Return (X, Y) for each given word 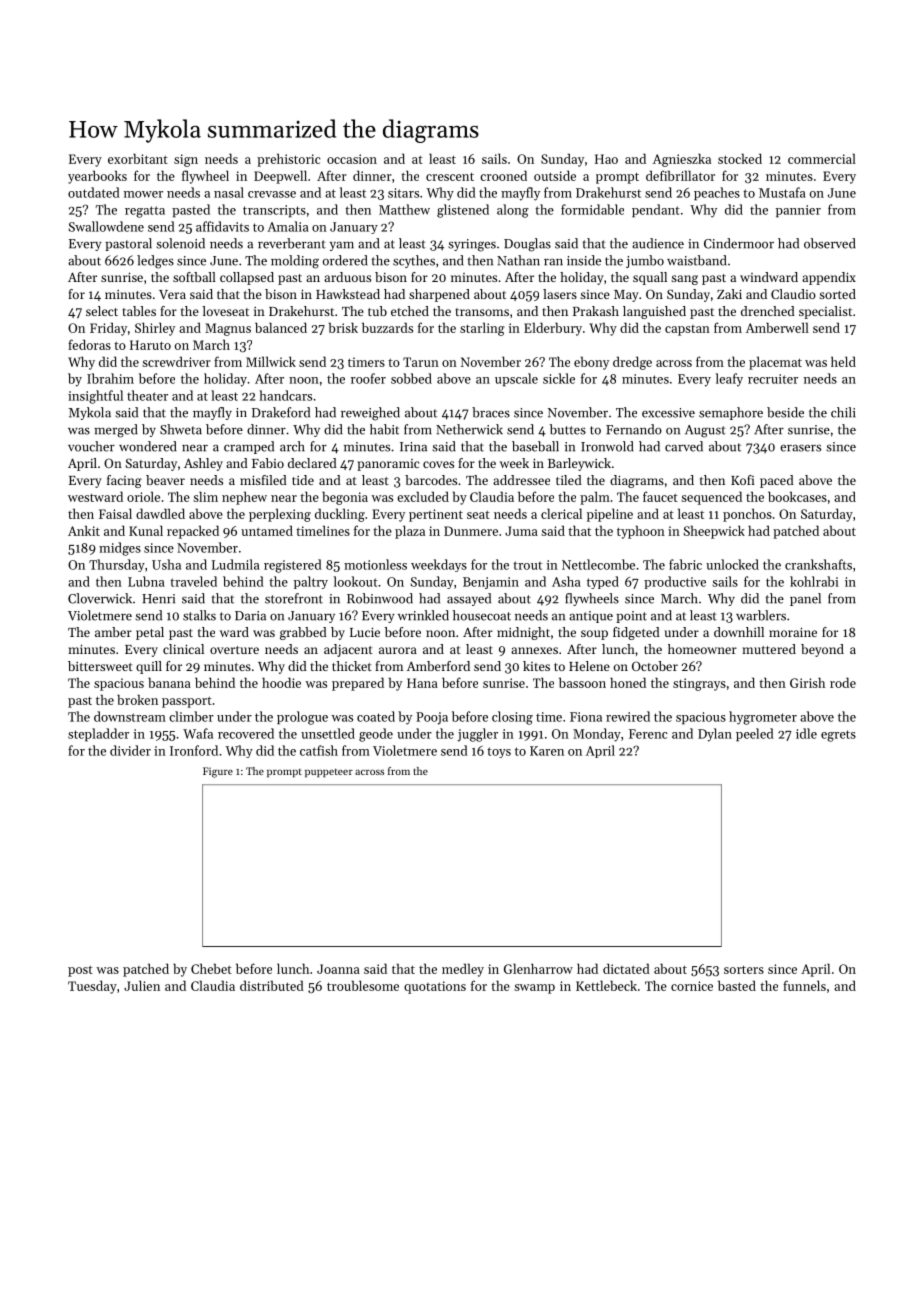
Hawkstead (348, 294)
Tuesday (92, 987)
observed (830, 243)
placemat (775, 363)
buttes (568, 429)
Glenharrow (538, 968)
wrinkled (423, 615)
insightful (95, 397)
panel (805, 599)
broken (137, 699)
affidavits (222, 226)
